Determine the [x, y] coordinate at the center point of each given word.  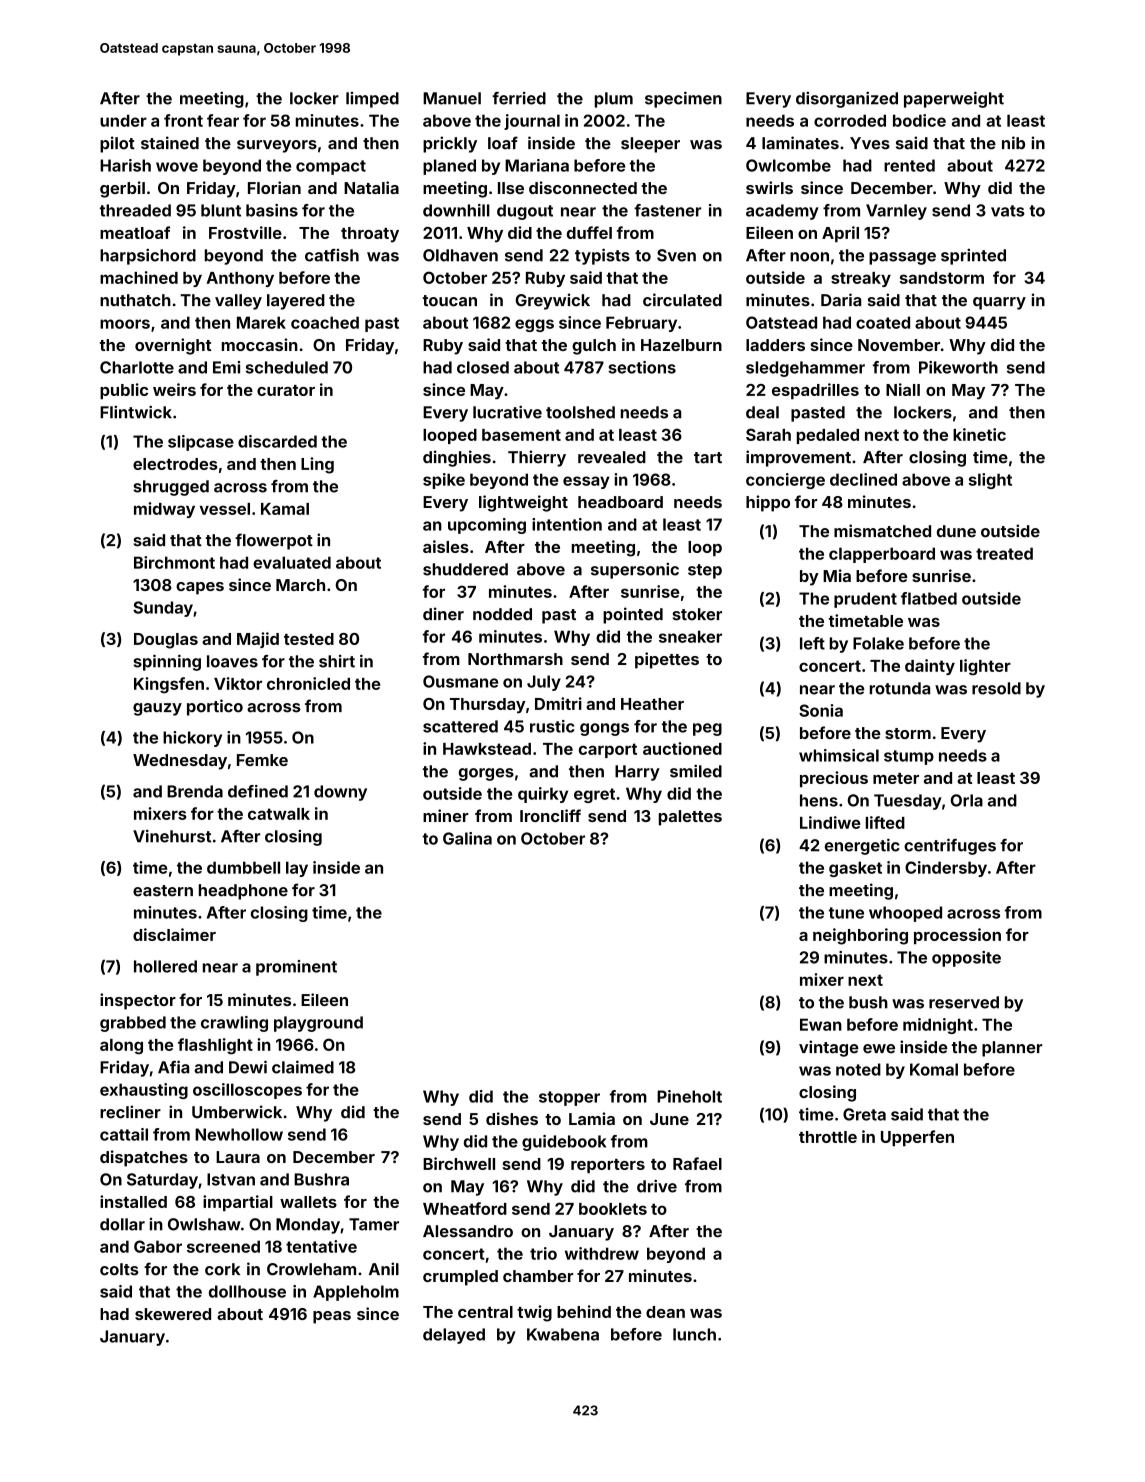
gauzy [157, 709]
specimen [683, 99]
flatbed [929, 598]
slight [990, 481]
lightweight [523, 503]
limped [372, 100]
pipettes [667, 660]
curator [286, 390]
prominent [296, 968]
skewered [173, 1314]
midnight [938, 1026]
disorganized [847, 99]
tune [846, 913]
